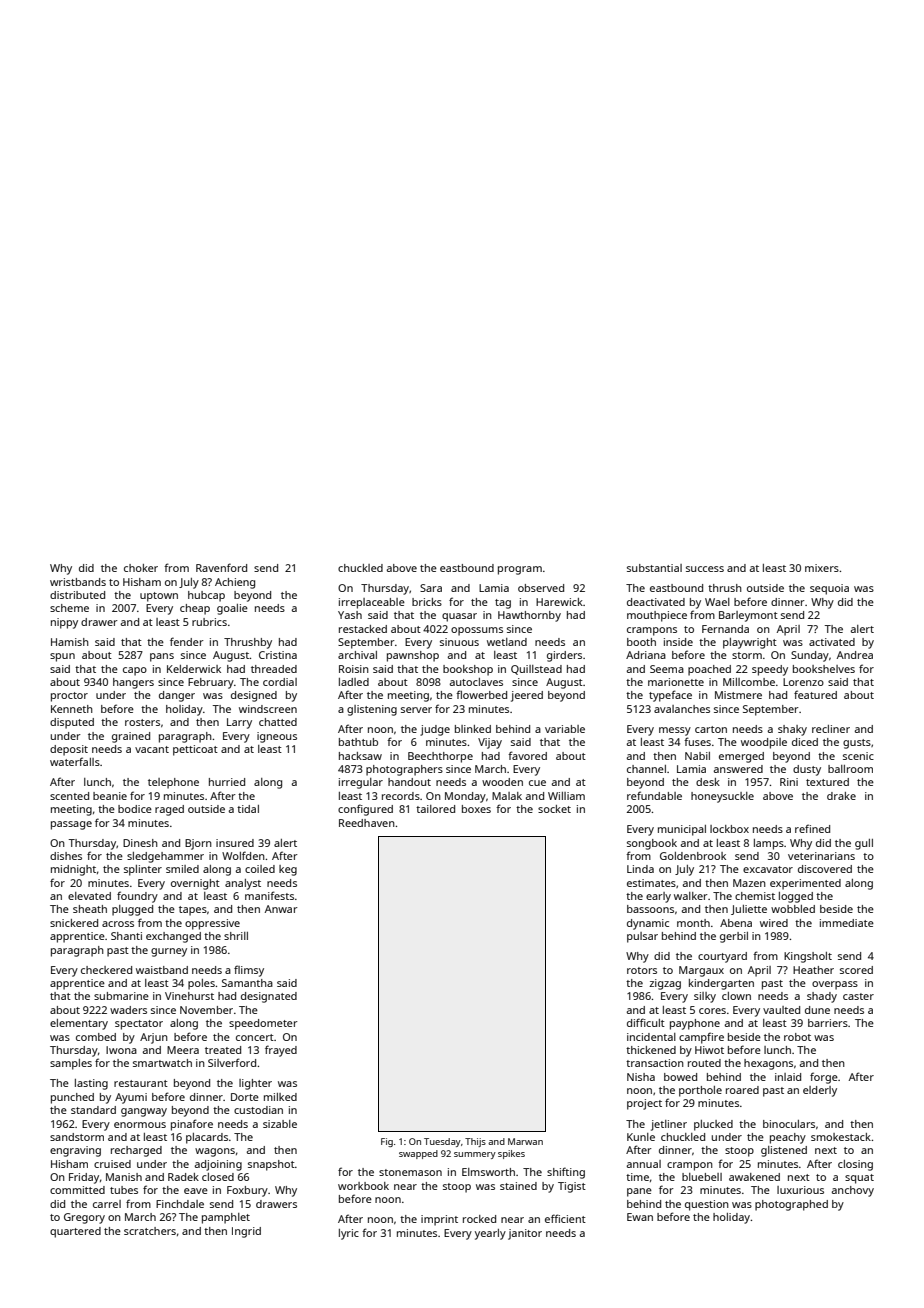 This screenshot has height=1308, width=924. I want to click on photographed, so click(791, 1205).
